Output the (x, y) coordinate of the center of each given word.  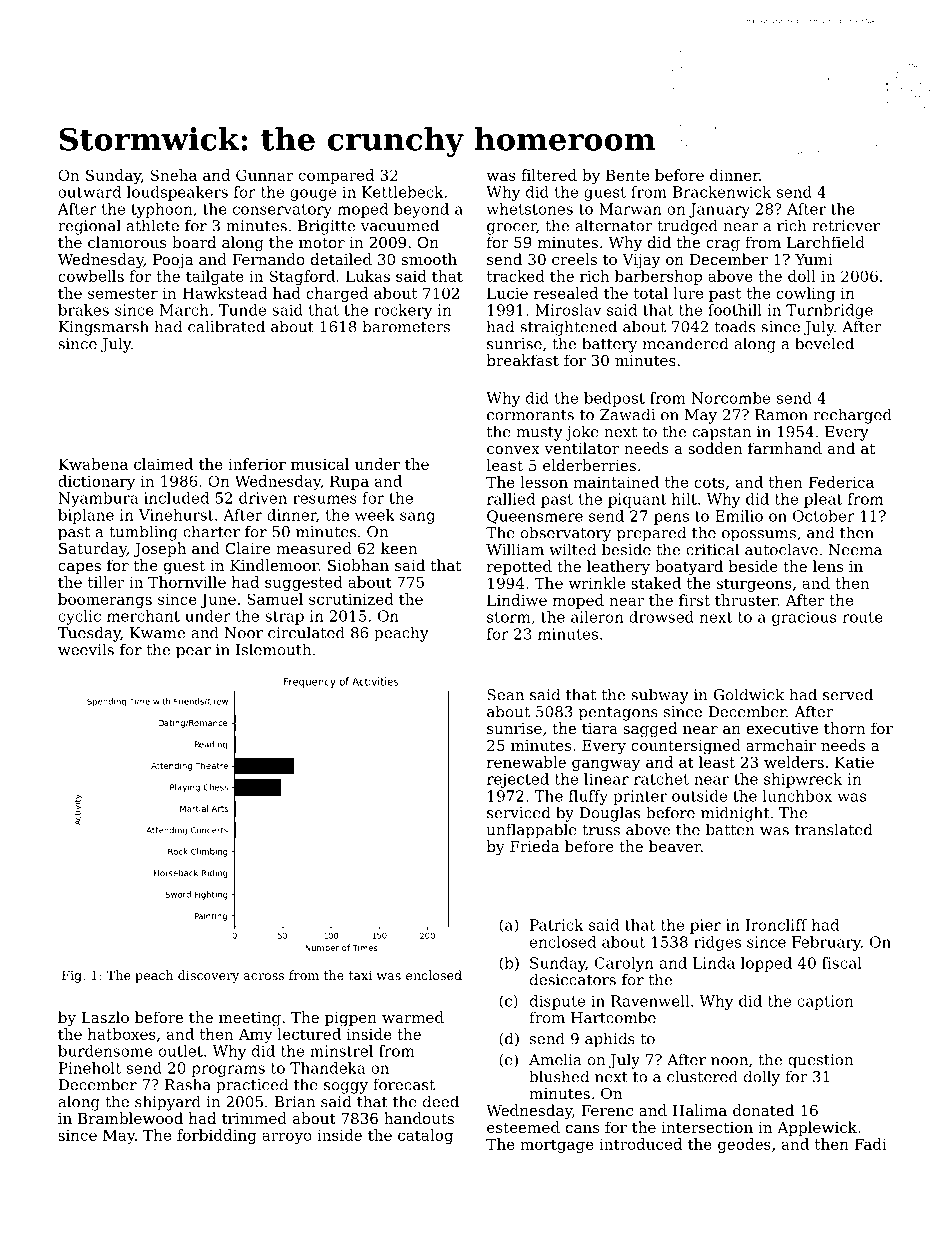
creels (574, 259)
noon (729, 1061)
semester (123, 293)
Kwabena (93, 464)
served (848, 694)
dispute (557, 1002)
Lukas (368, 276)
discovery (208, 976)
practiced (252, 1086)
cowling (805, 294)
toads (735, 326)
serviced (519, 812)
